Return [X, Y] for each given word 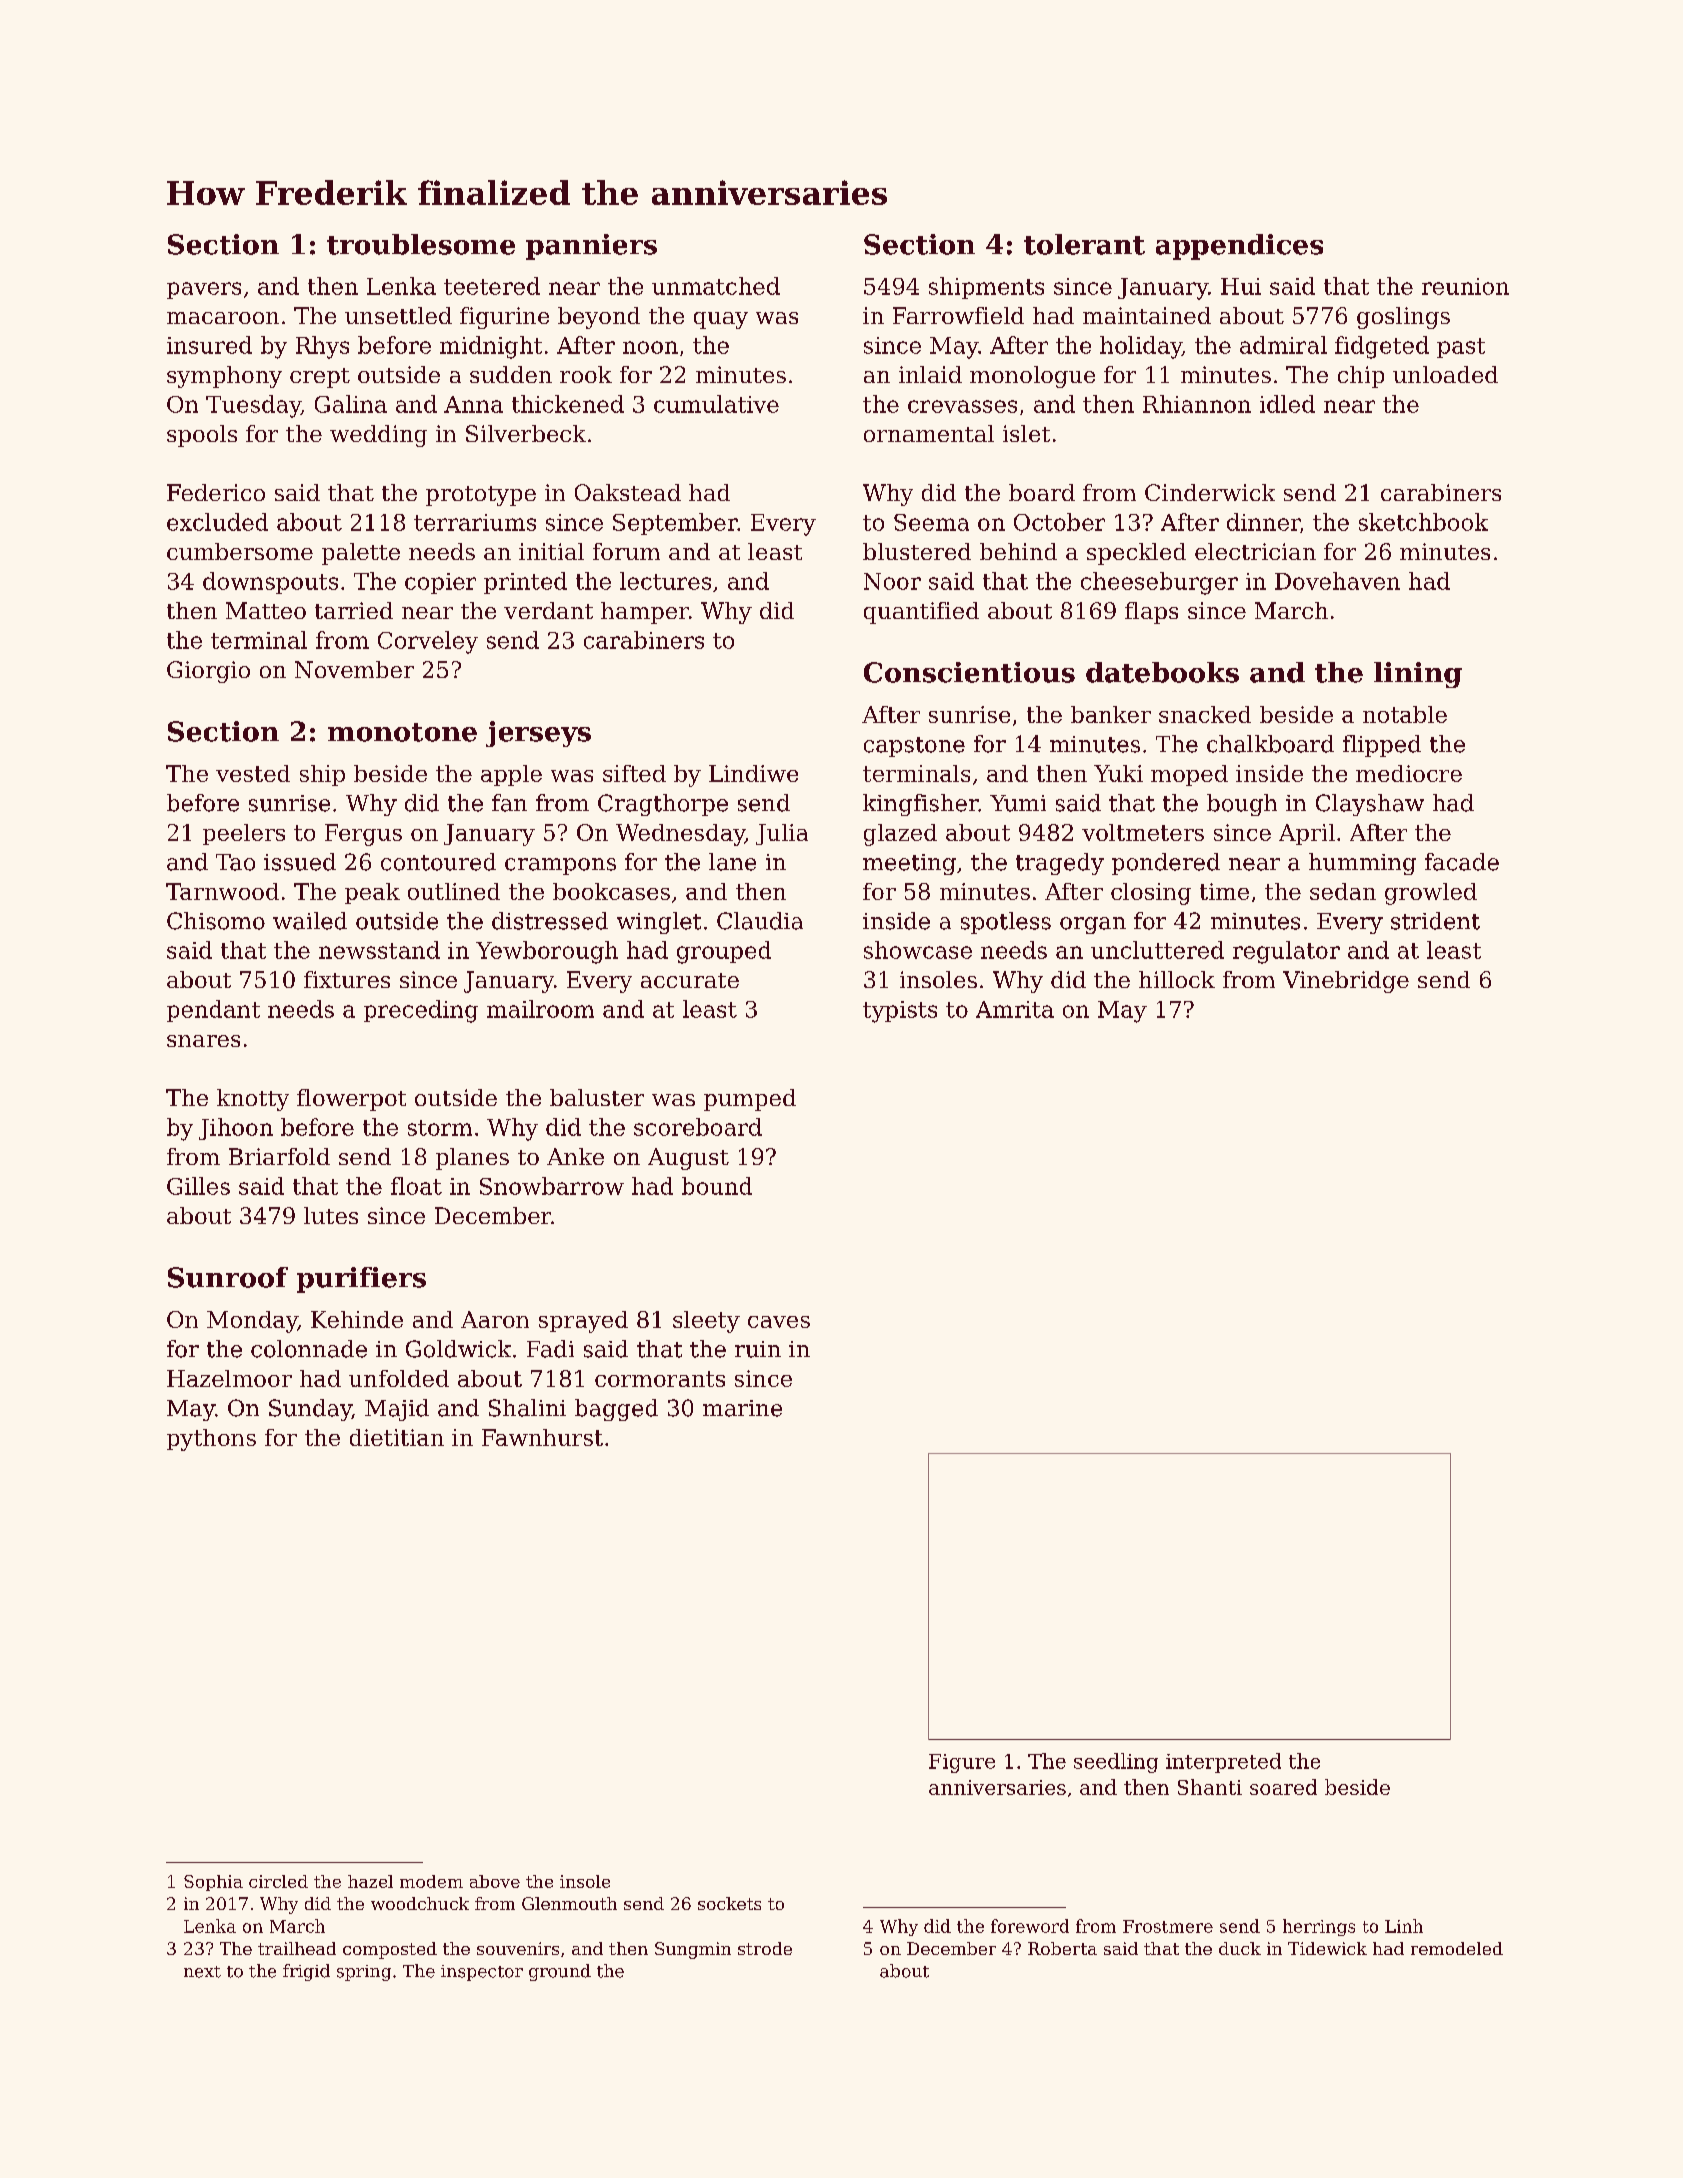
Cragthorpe [663, 805]
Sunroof [228, 1277]
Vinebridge [1346, 982]
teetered [492, 286]
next [202, 1972]
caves [779, 1322]
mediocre [1409, 773]
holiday [1141, 347]
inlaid [930, 374]
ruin [758, 1349]
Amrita [1015, 1009]
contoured [438, 862]
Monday [252, 1322]
